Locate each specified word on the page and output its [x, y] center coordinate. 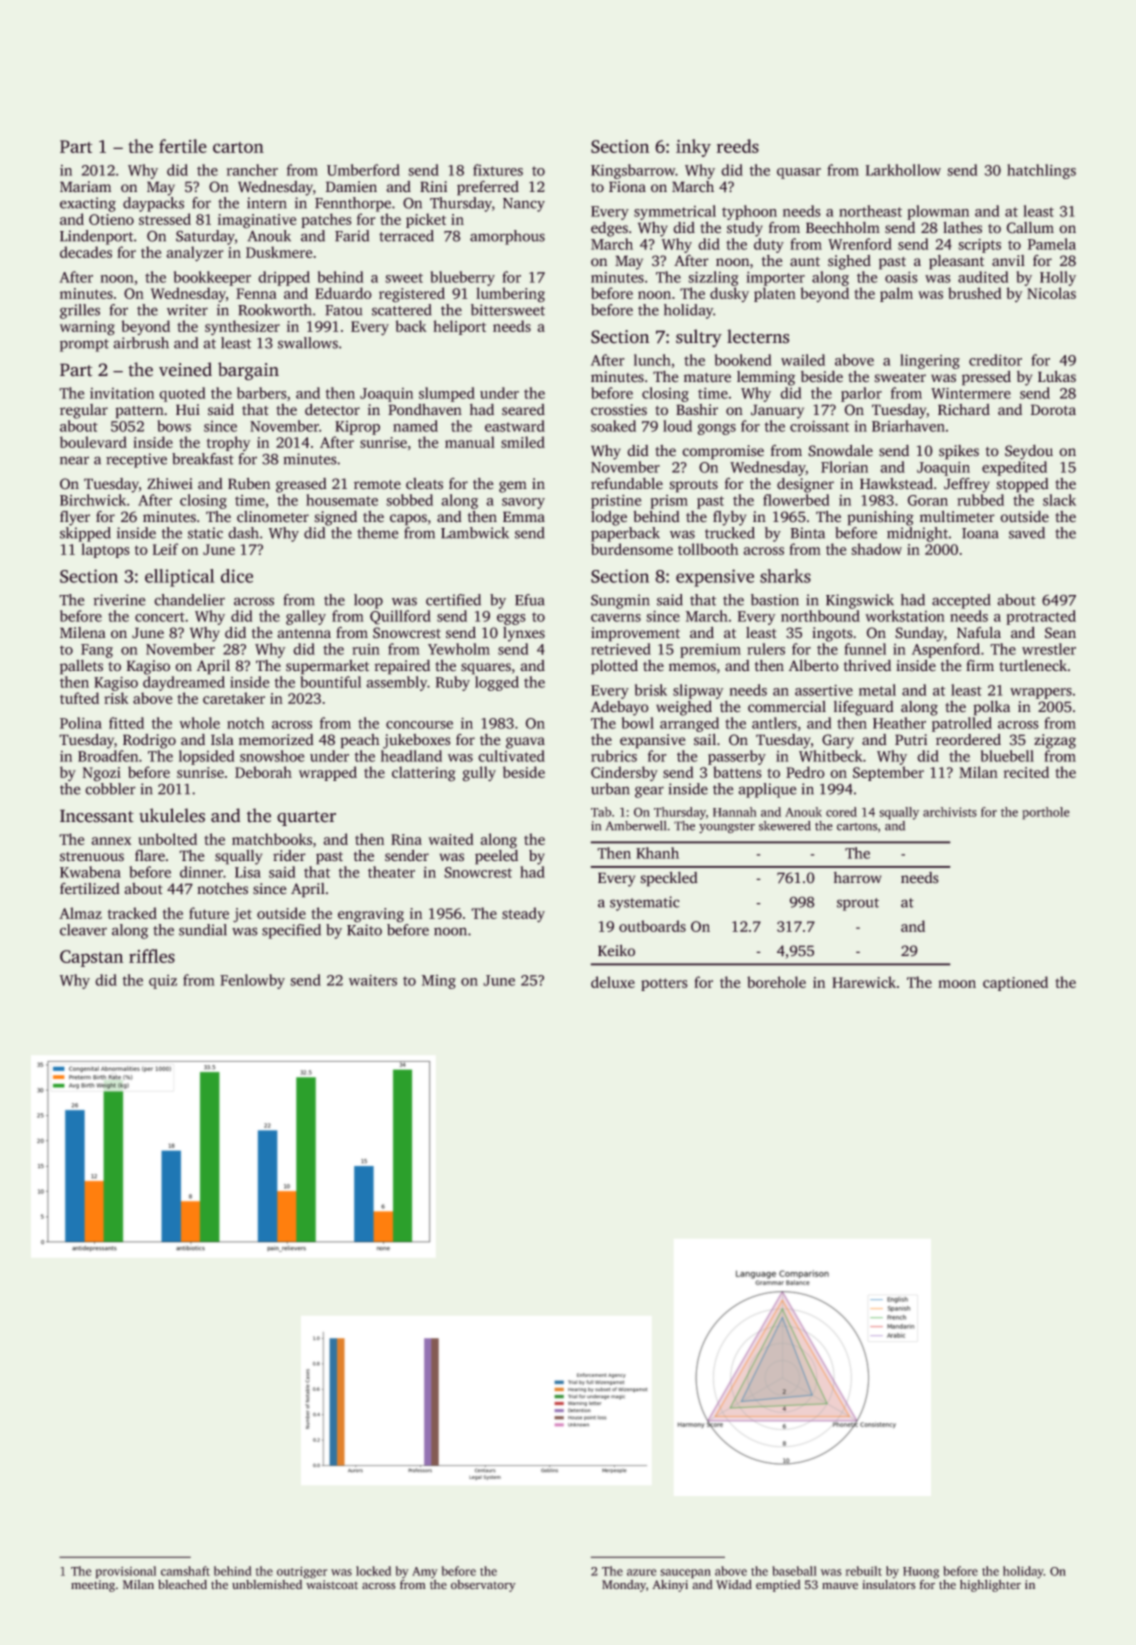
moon [957, 984]
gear [649, 792]
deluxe [613, 982]
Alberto [814, 665]
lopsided [207, 757]
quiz [163, 982]
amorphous [507, 237]
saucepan [685, 1574]
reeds [738, 146]
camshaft [185, 1571]
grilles [80, 311]
